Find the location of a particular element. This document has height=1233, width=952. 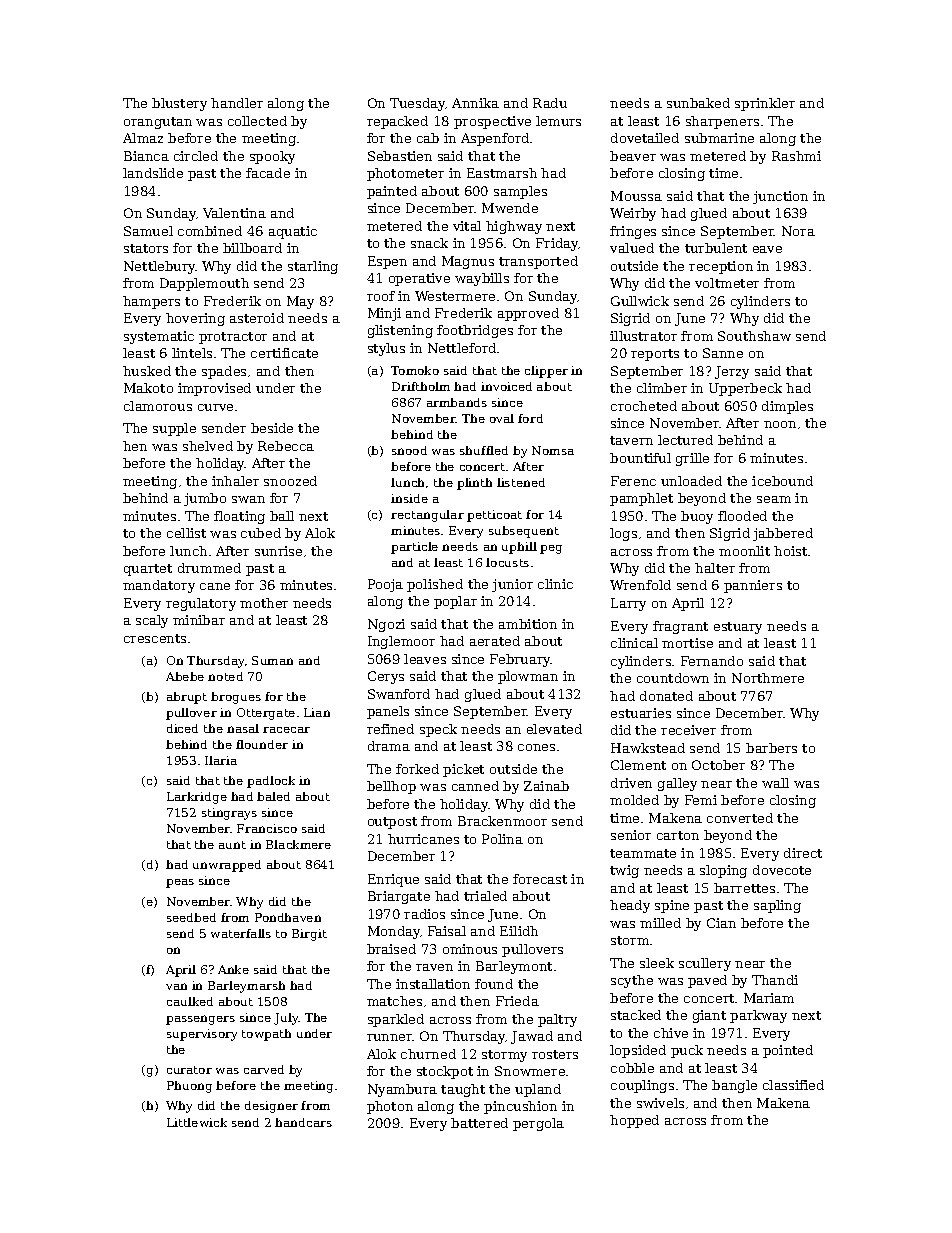

braised is located at coordinates (391, 949).
